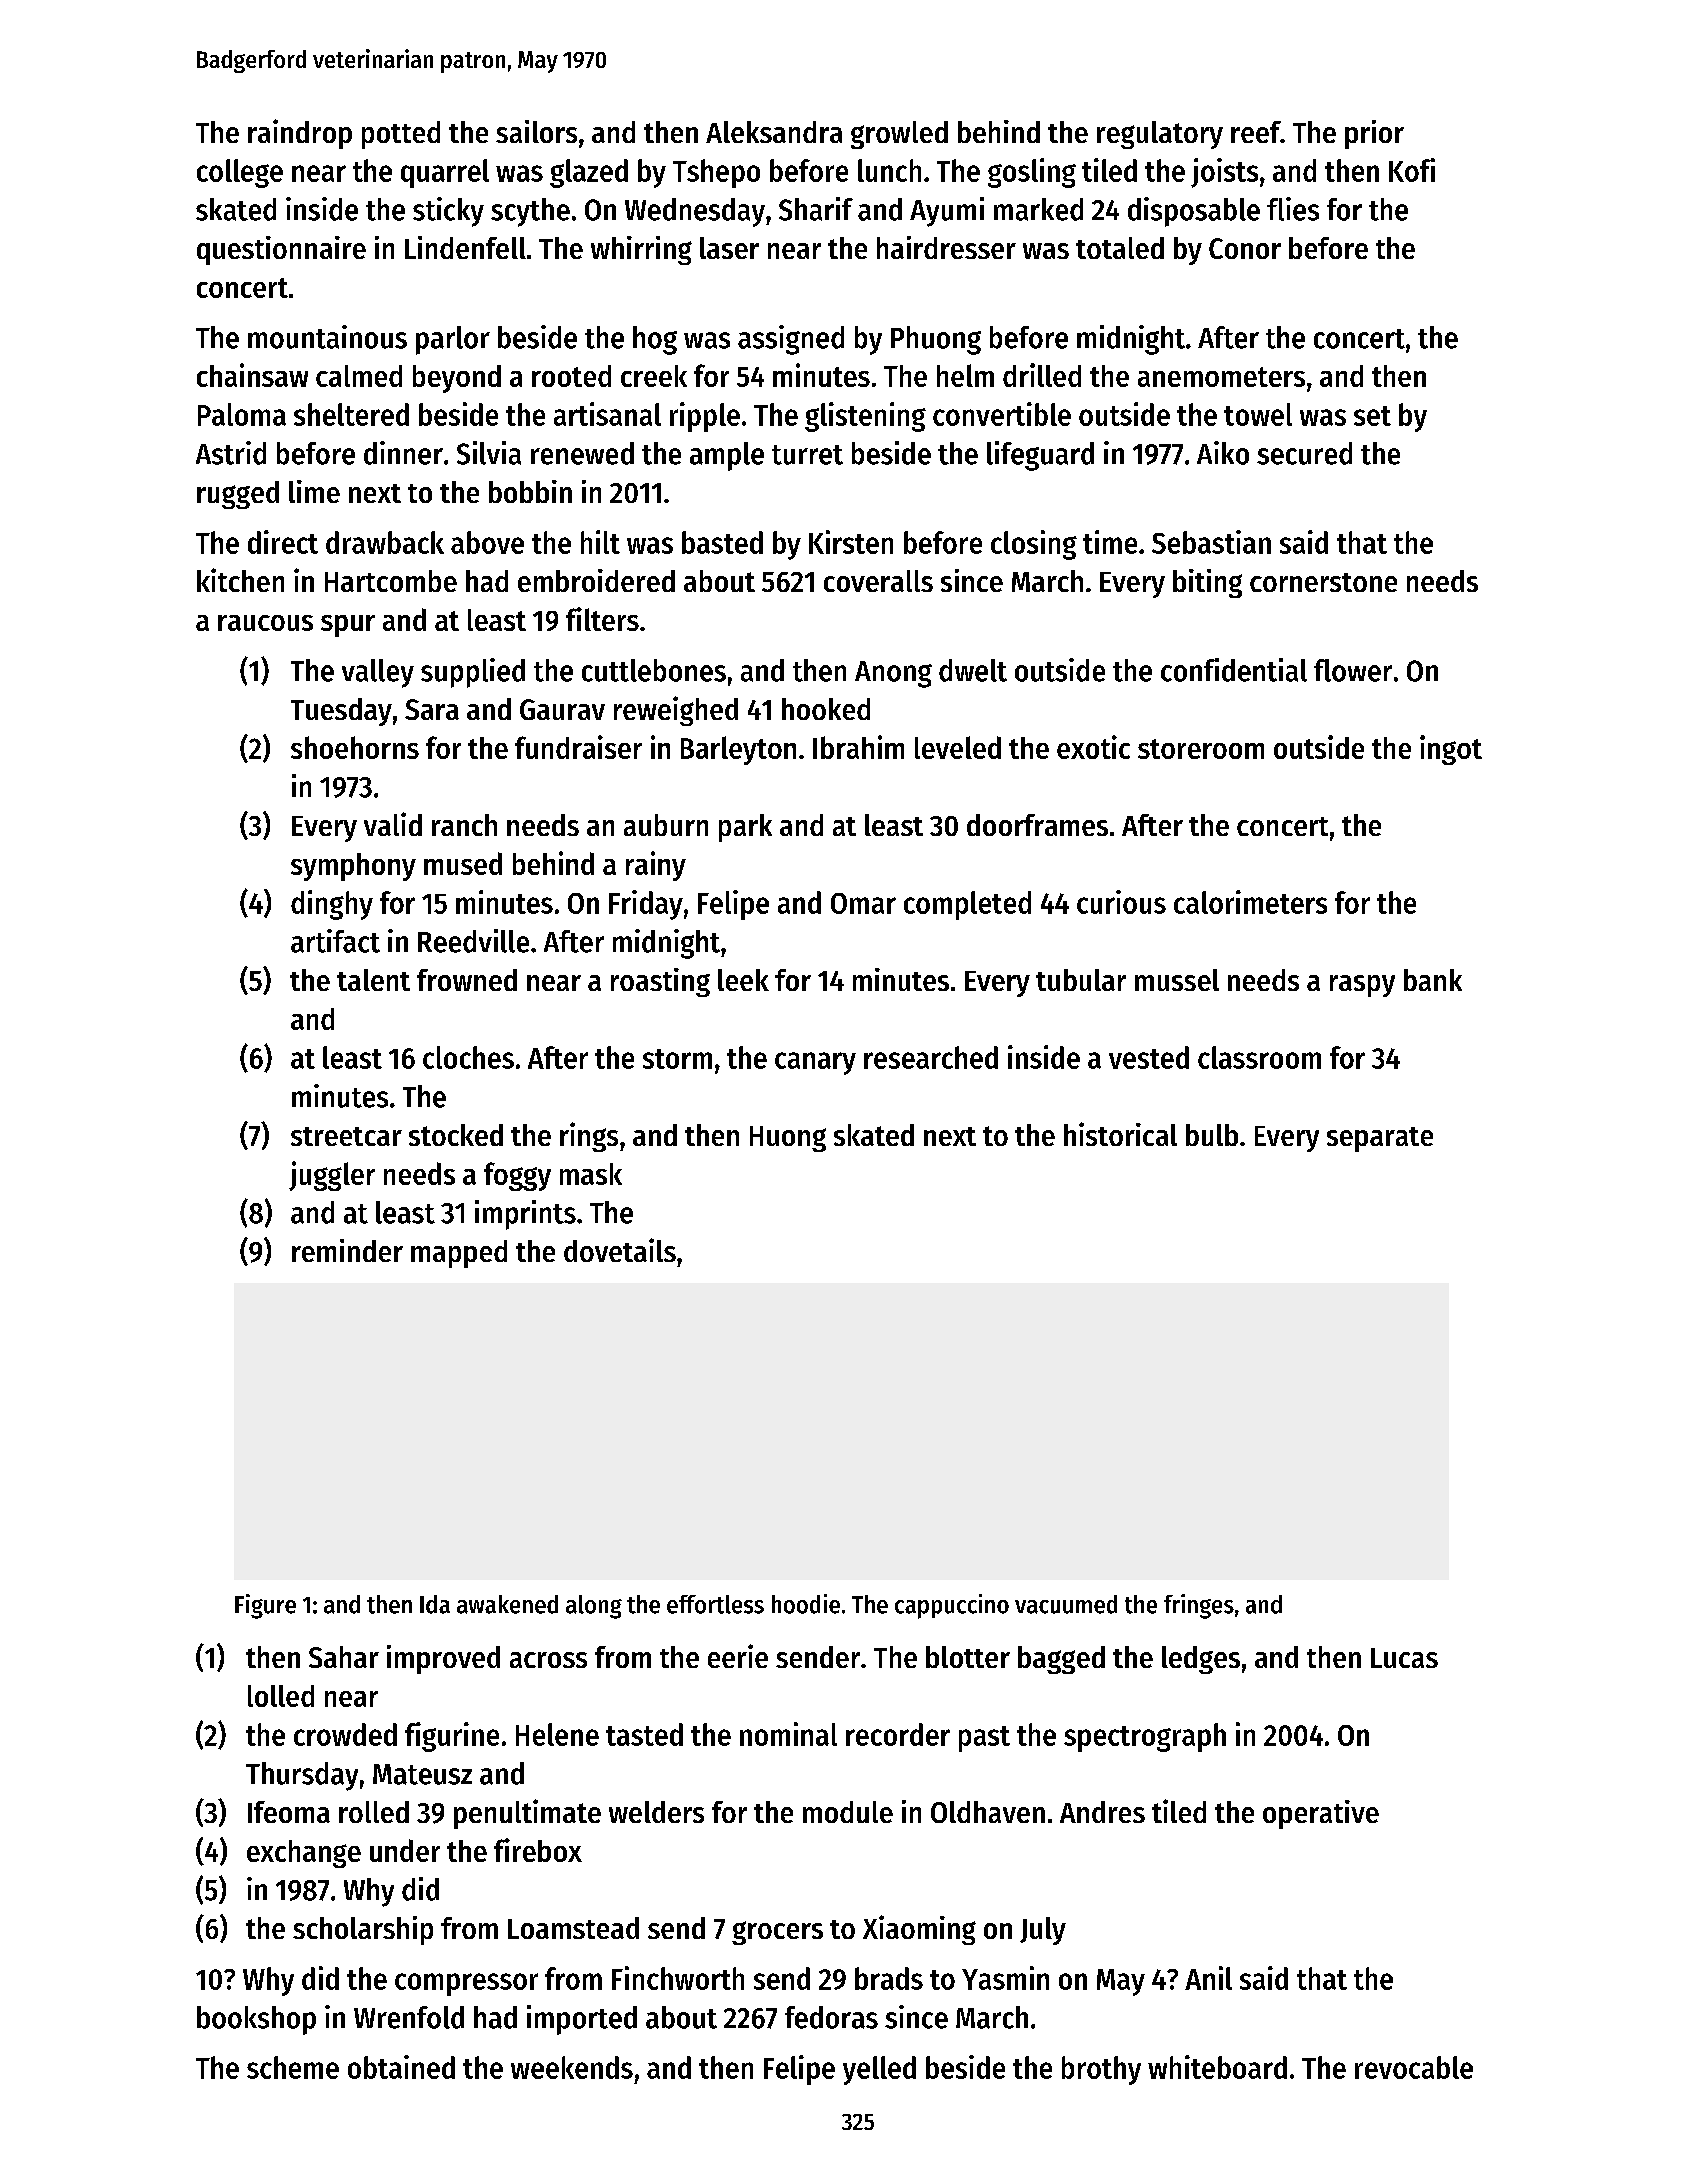 Image resolution: width=1683 pixels, height=2178 pixels. I want to click on reminder, so click(347, 1250).
